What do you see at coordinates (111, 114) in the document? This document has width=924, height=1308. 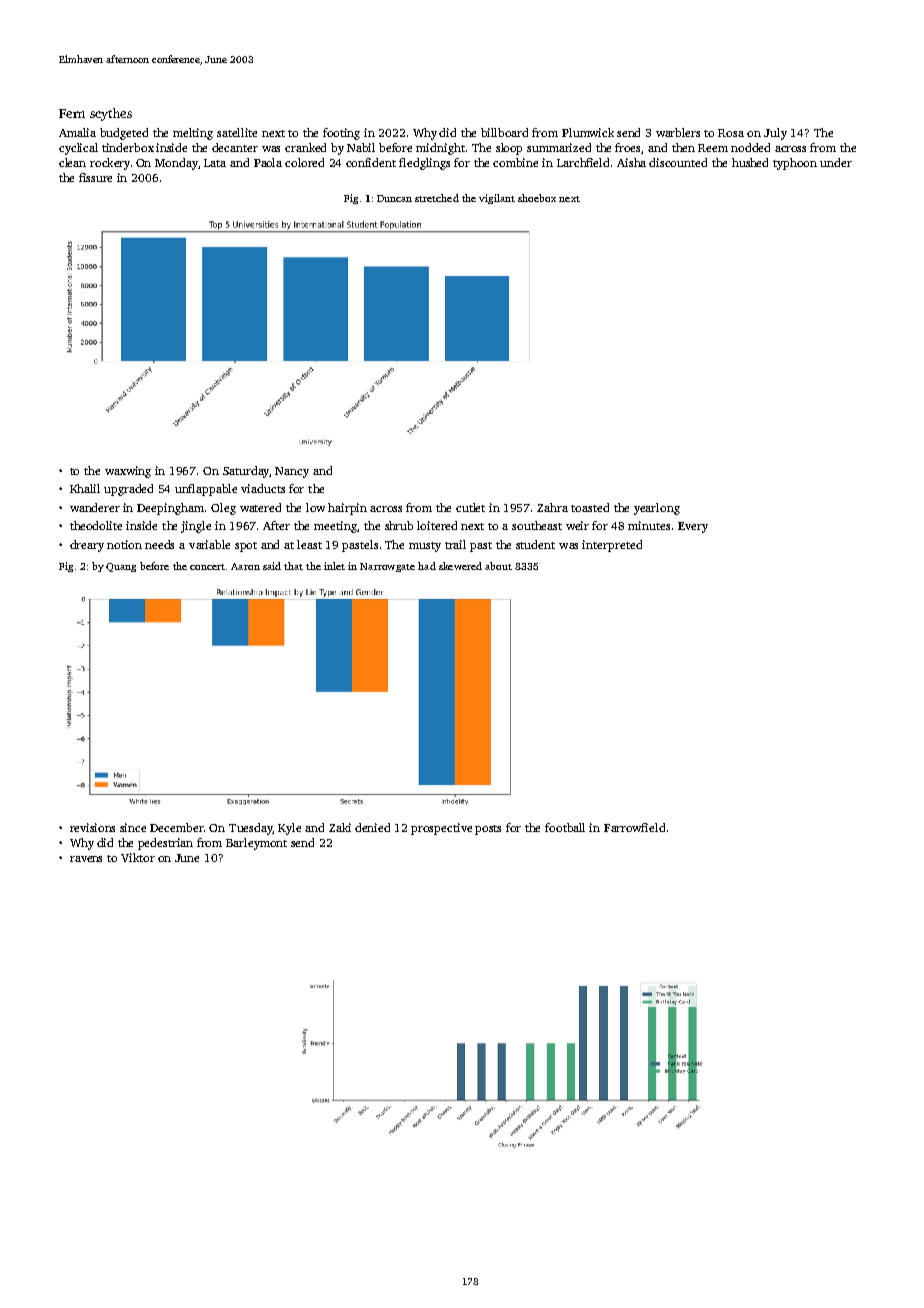 I see `scythes` at bounding box center [111, 114].
